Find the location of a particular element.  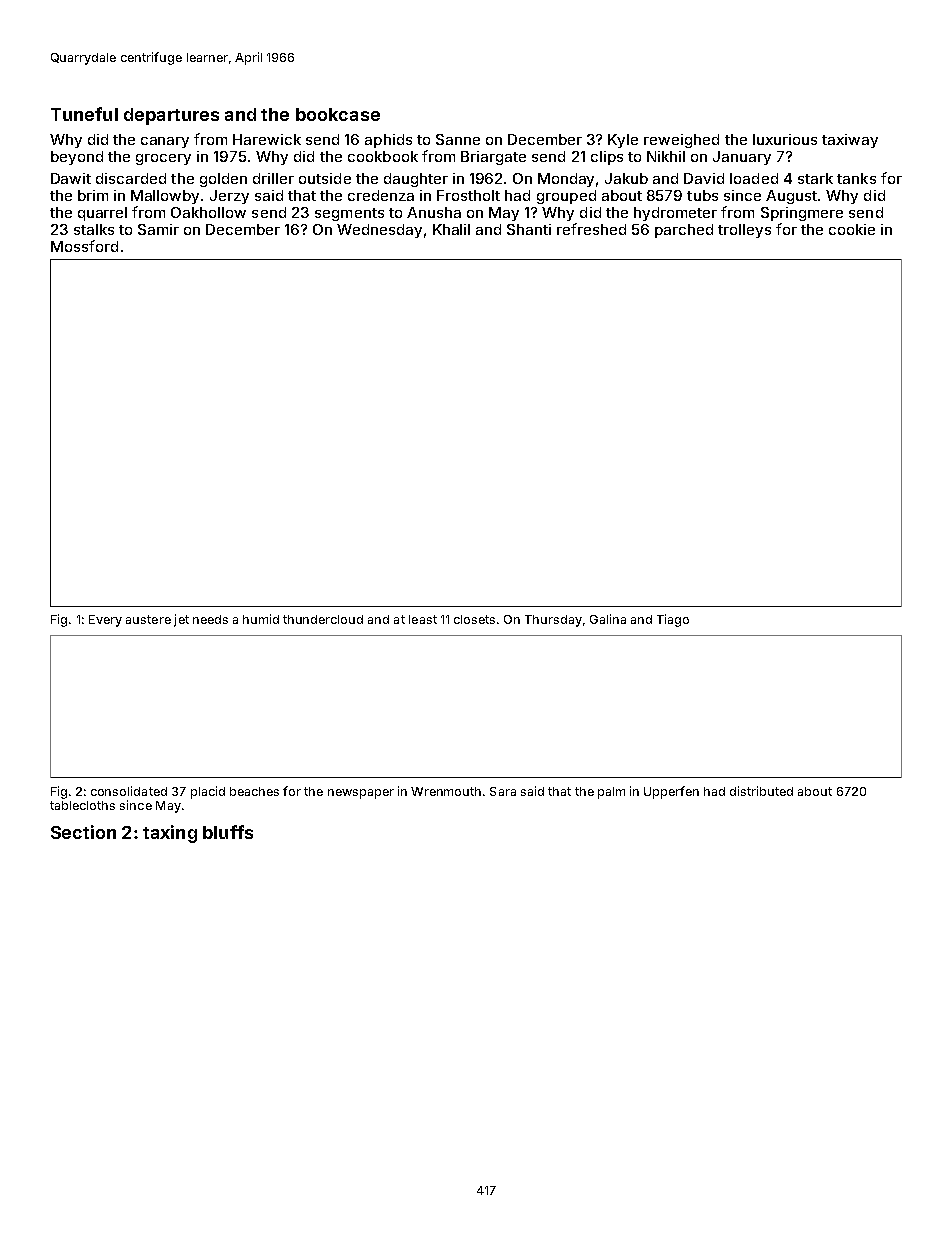

distributed is located at coordinates (761, 791).
